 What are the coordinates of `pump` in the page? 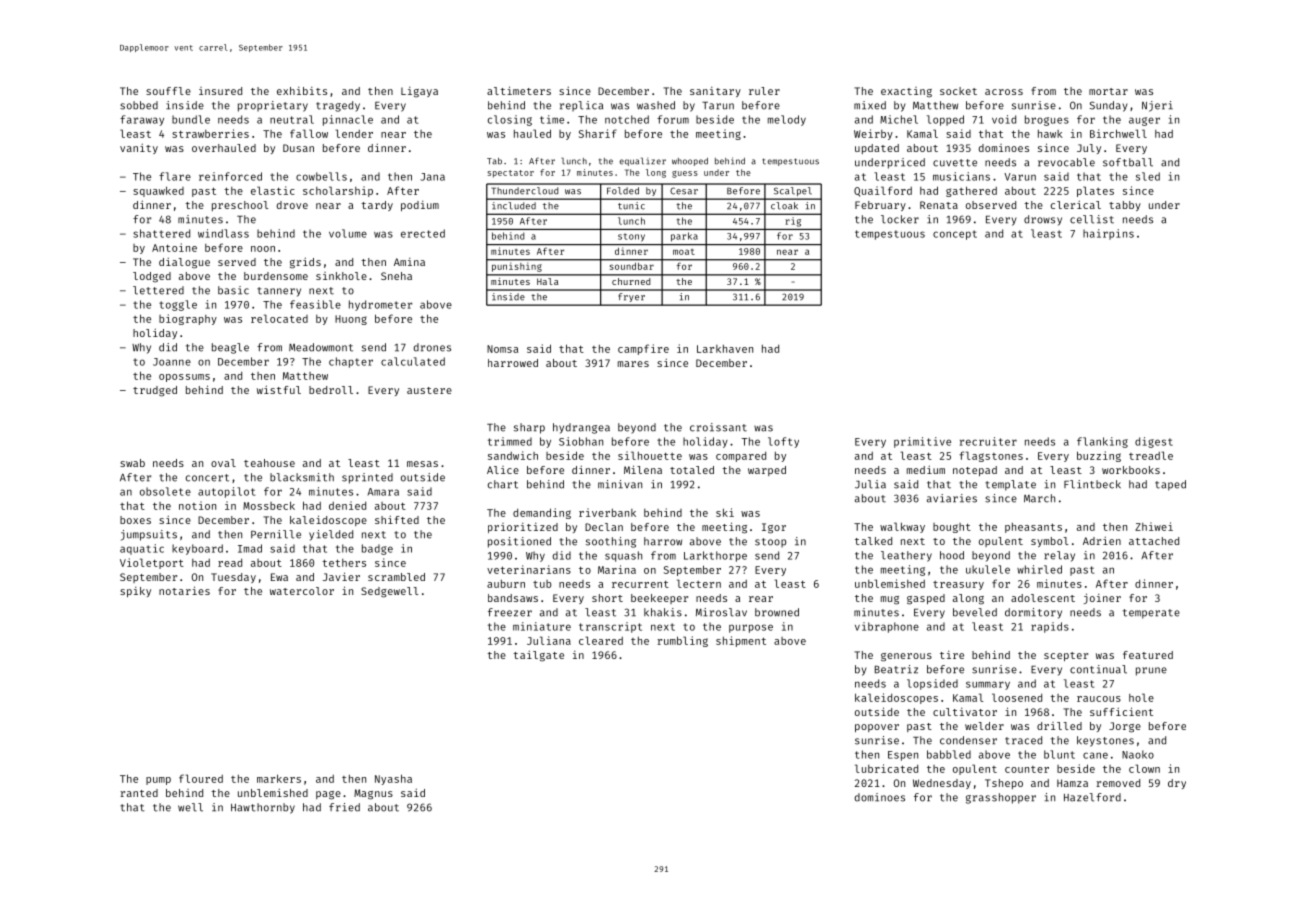 It's located at (158, 781).
